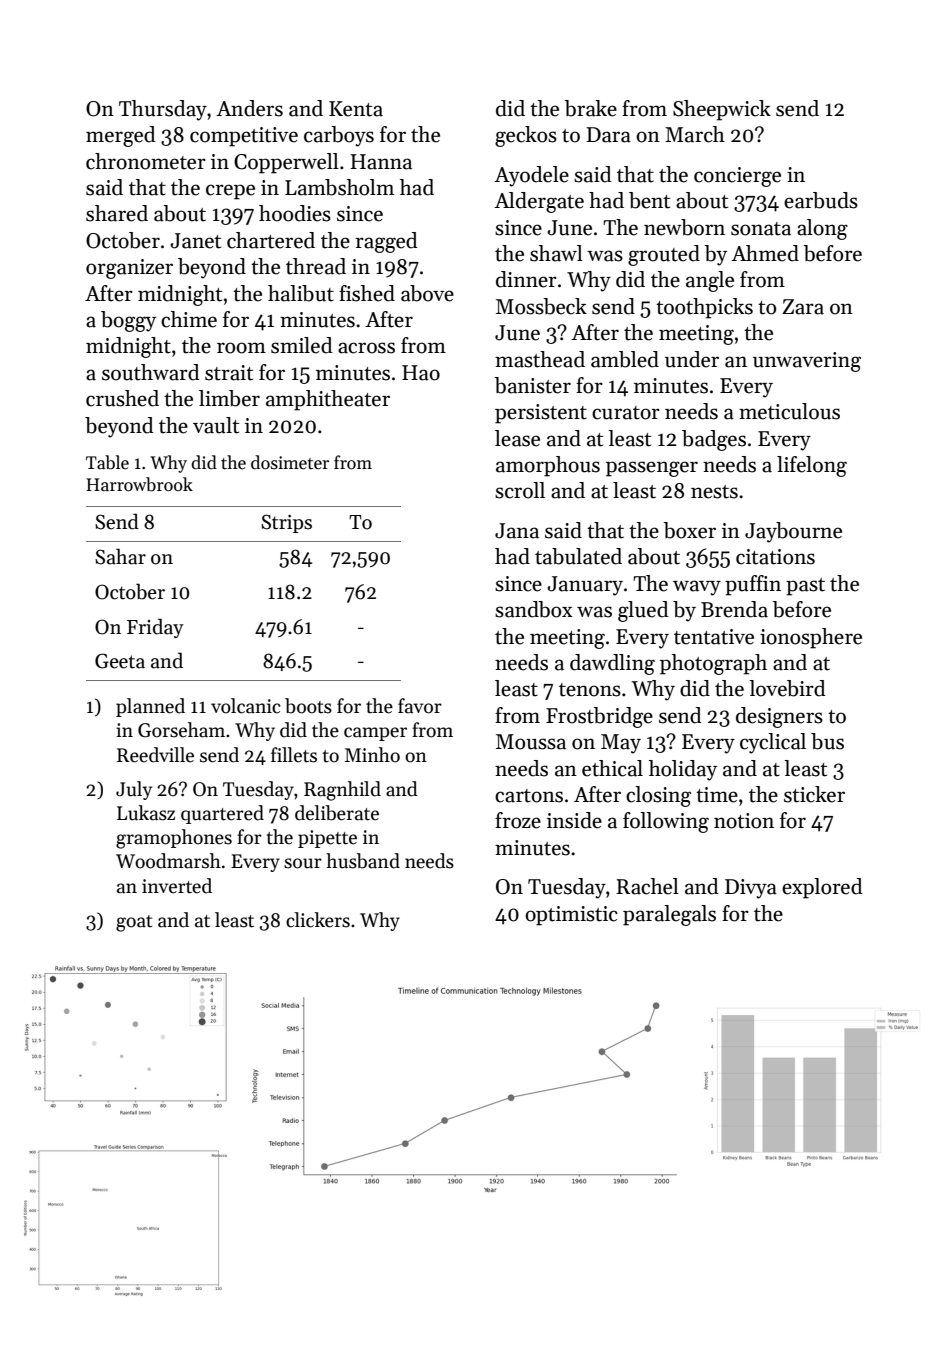 Image resolution: width=950 pixels, height=1348 pixels. I want to click on Jana, so click(517, 531).
